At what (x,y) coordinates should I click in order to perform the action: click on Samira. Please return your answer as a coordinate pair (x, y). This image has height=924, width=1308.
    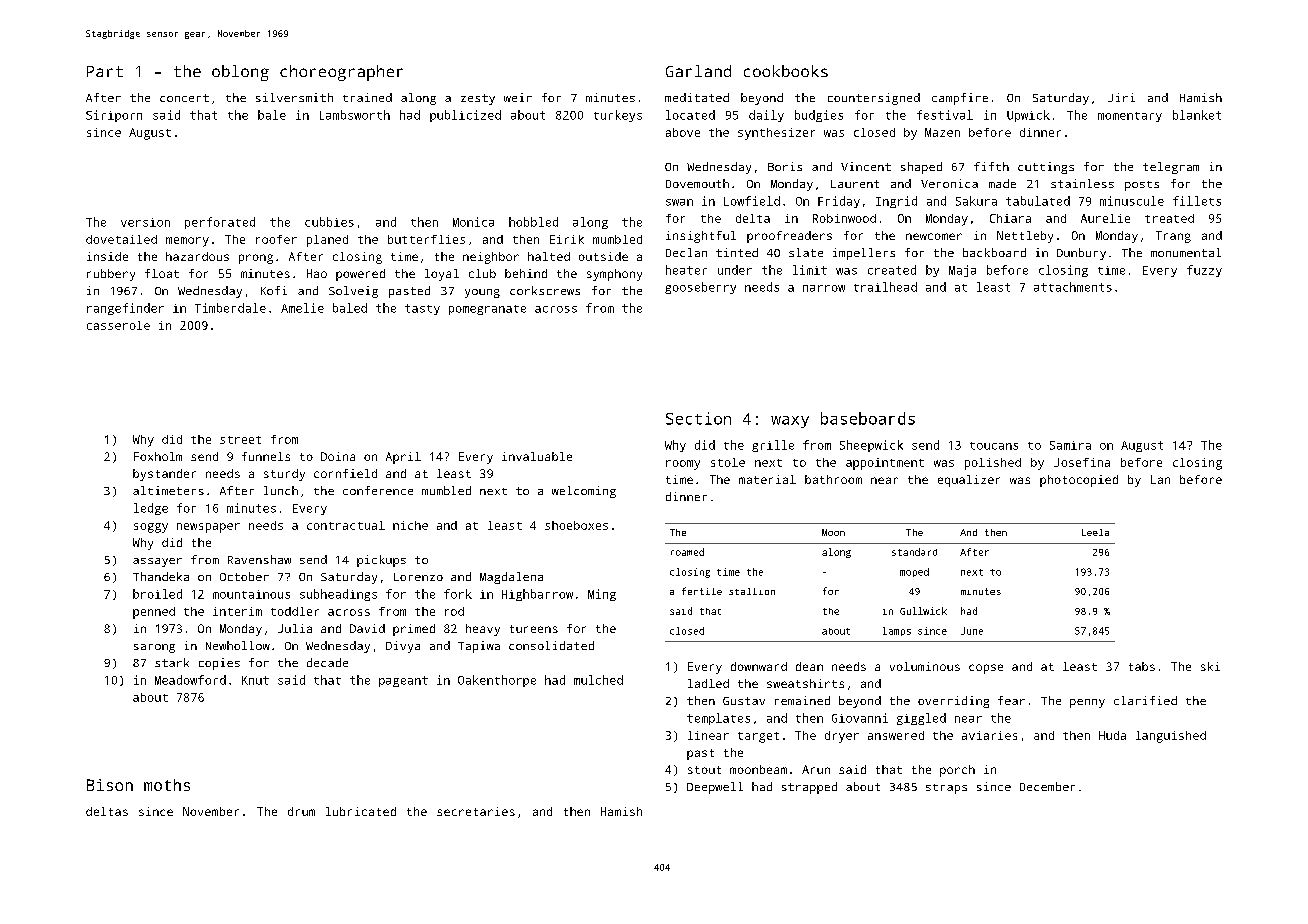
    Looking at the image, I should click on (1070, 445).
